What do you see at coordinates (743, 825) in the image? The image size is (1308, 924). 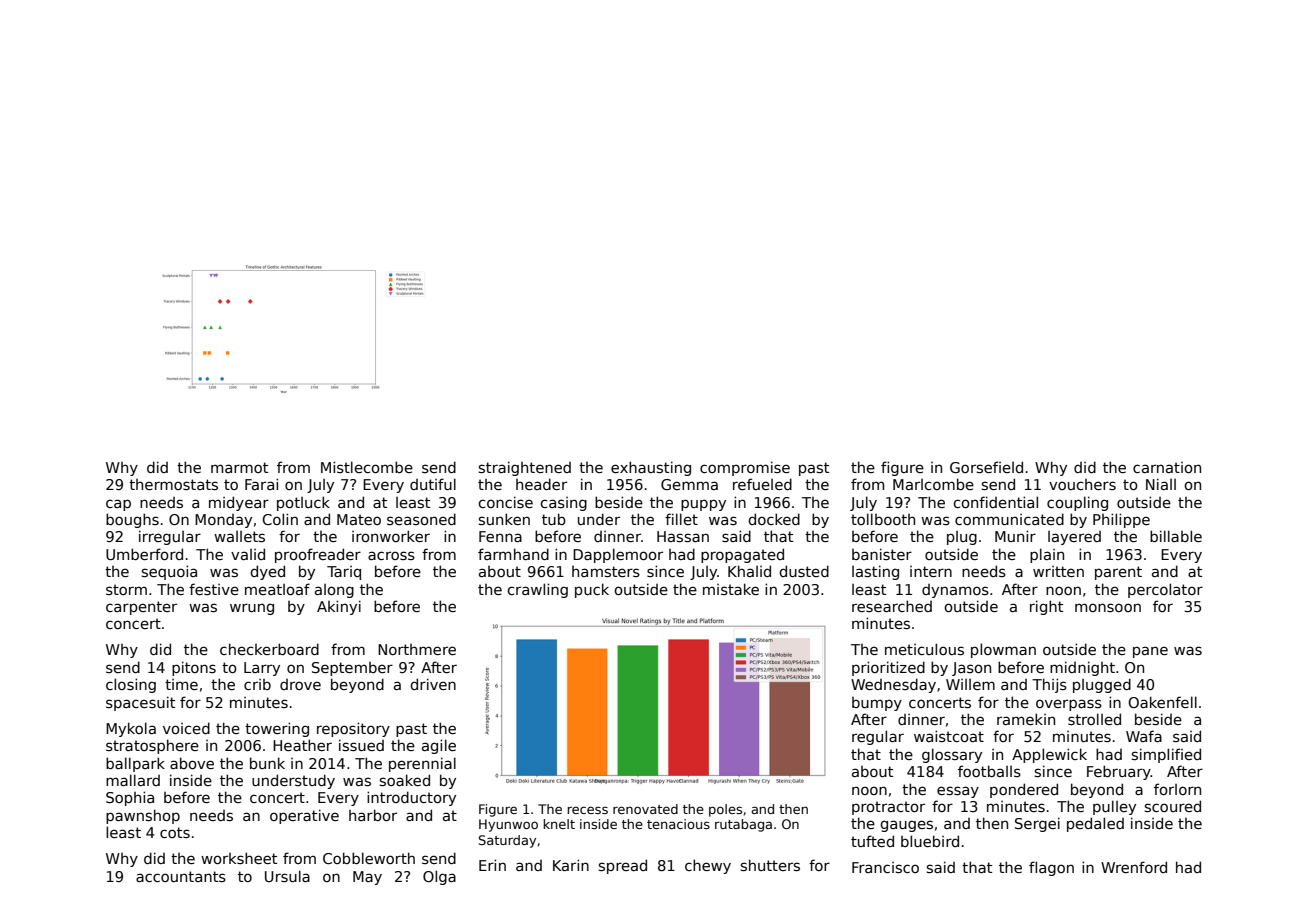 I see `rutabaga` at bounding box center [743, 825].
